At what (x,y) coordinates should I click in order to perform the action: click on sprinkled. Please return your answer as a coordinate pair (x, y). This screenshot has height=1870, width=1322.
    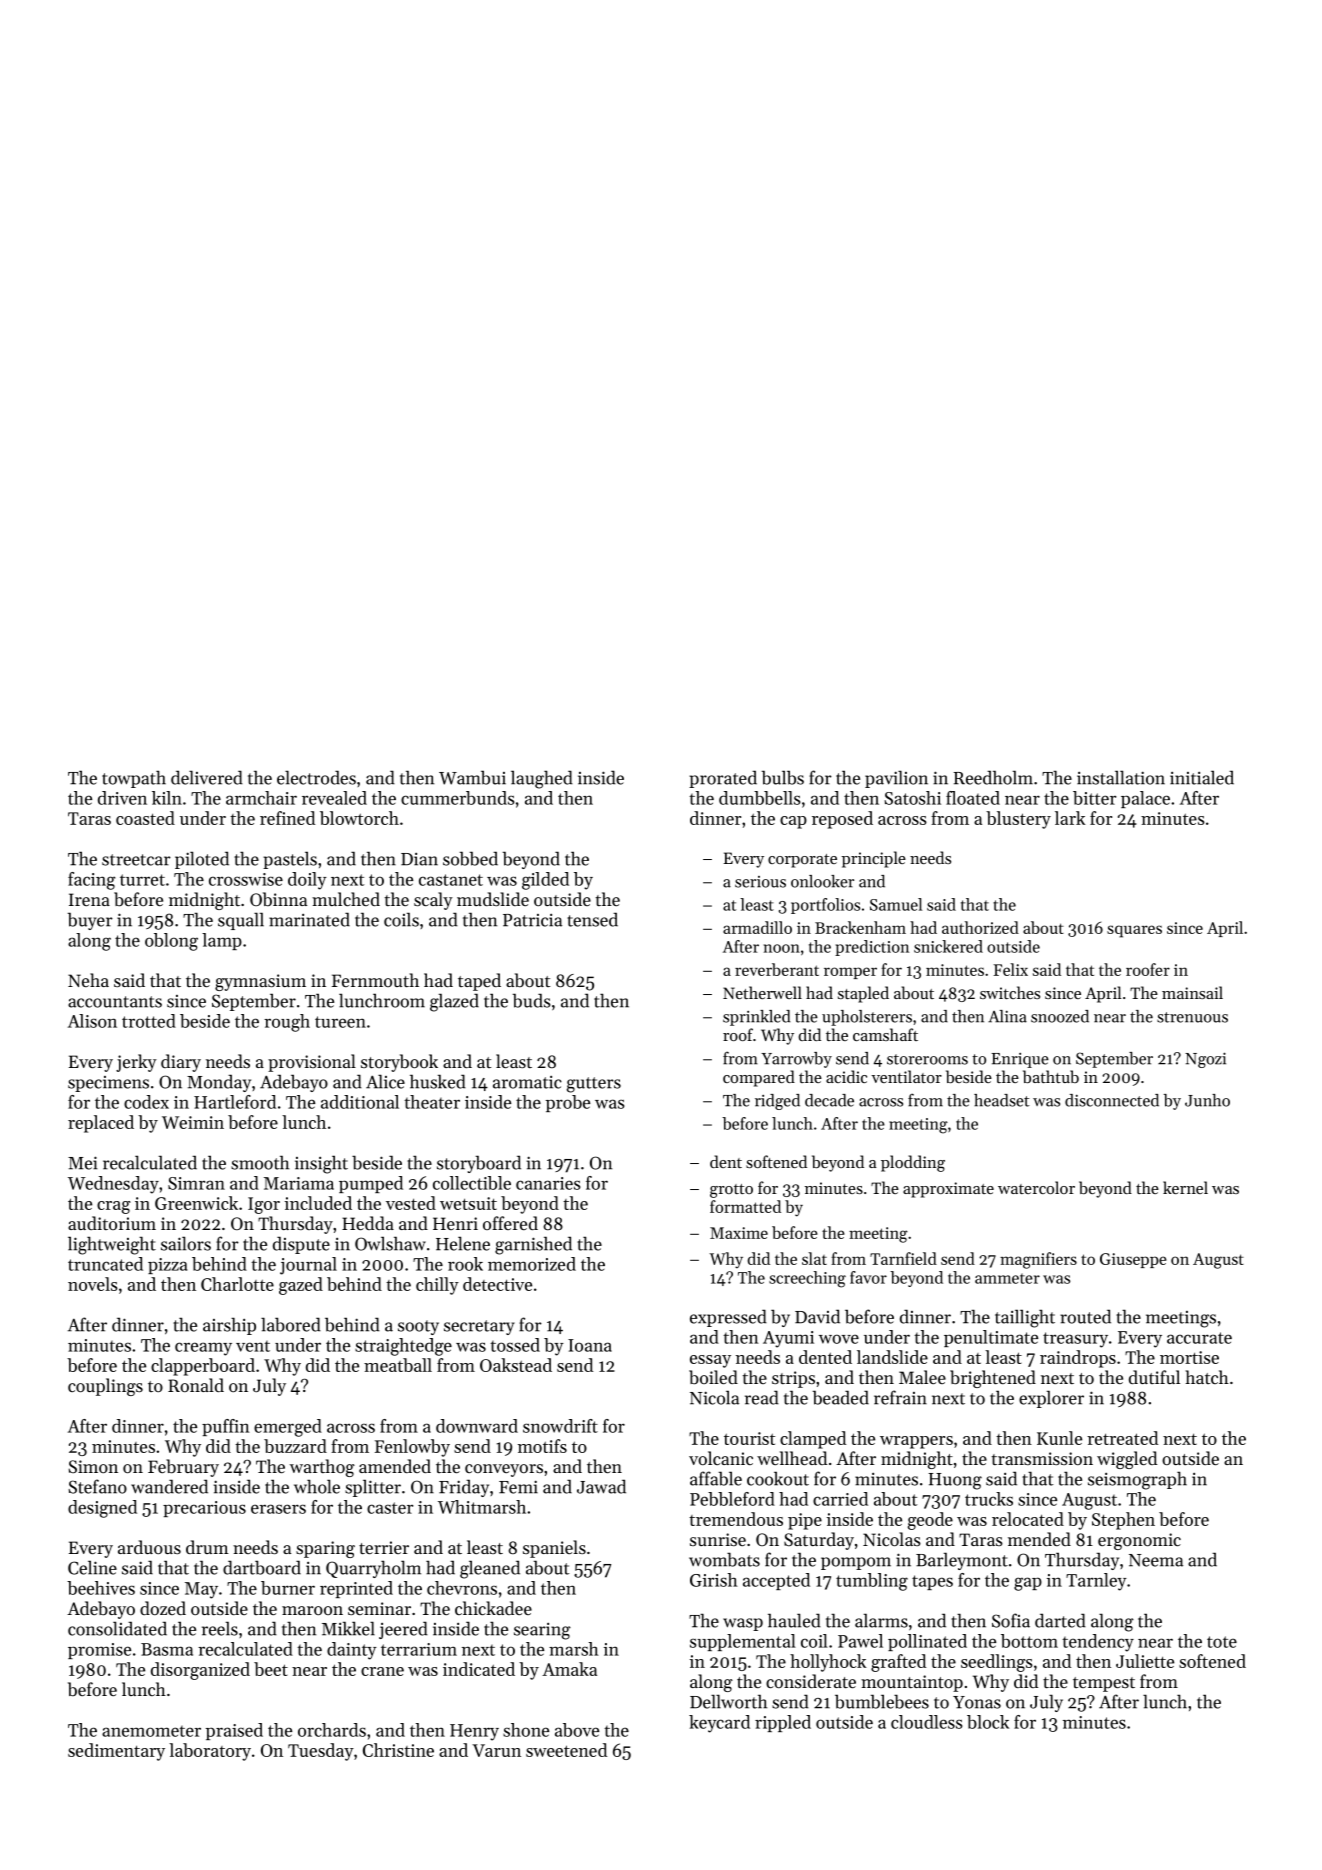
    Looking at the image, I should click on (756, 1018).
